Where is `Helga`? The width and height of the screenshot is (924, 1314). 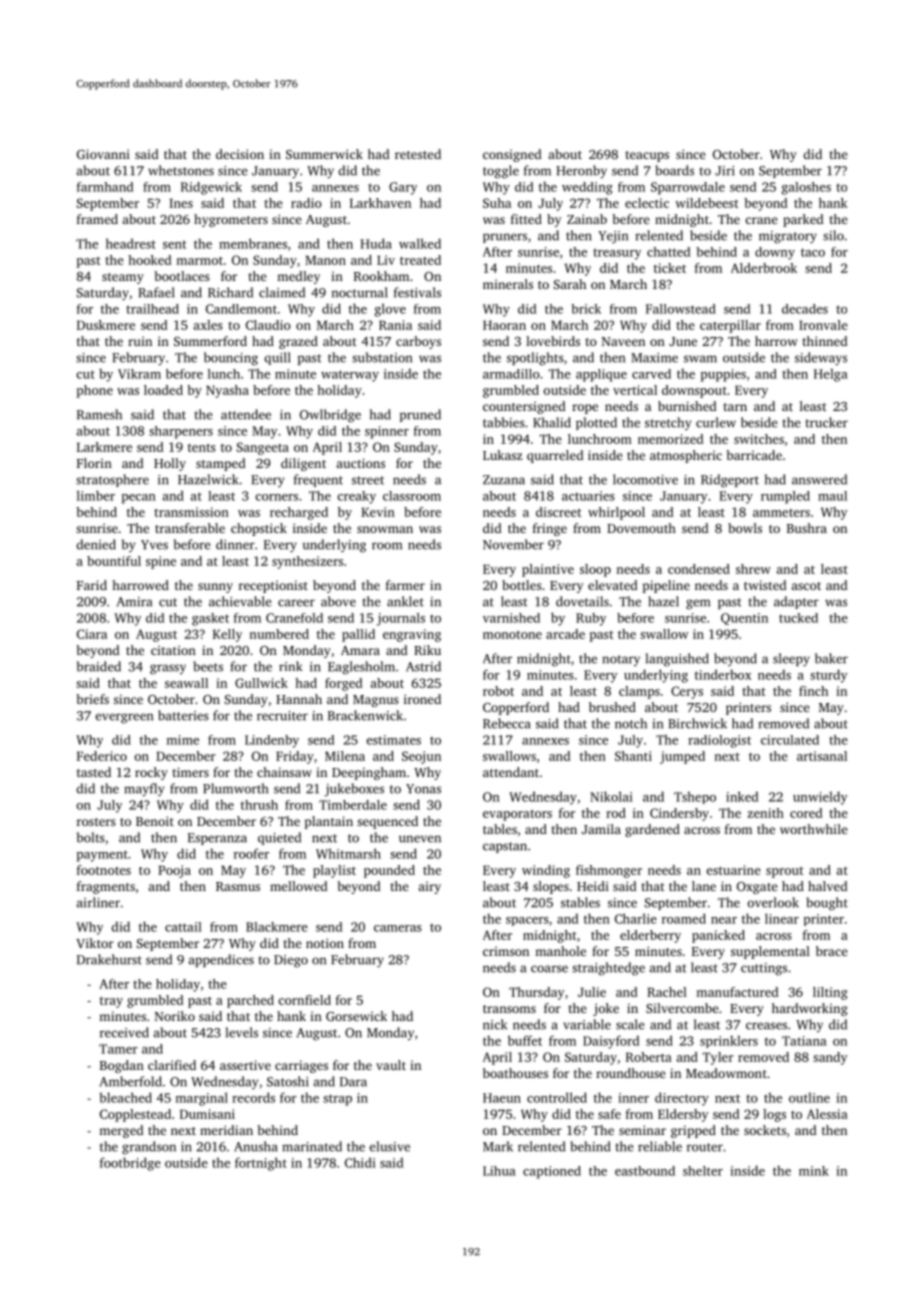
Helga is located at coordinates (831, 375).
